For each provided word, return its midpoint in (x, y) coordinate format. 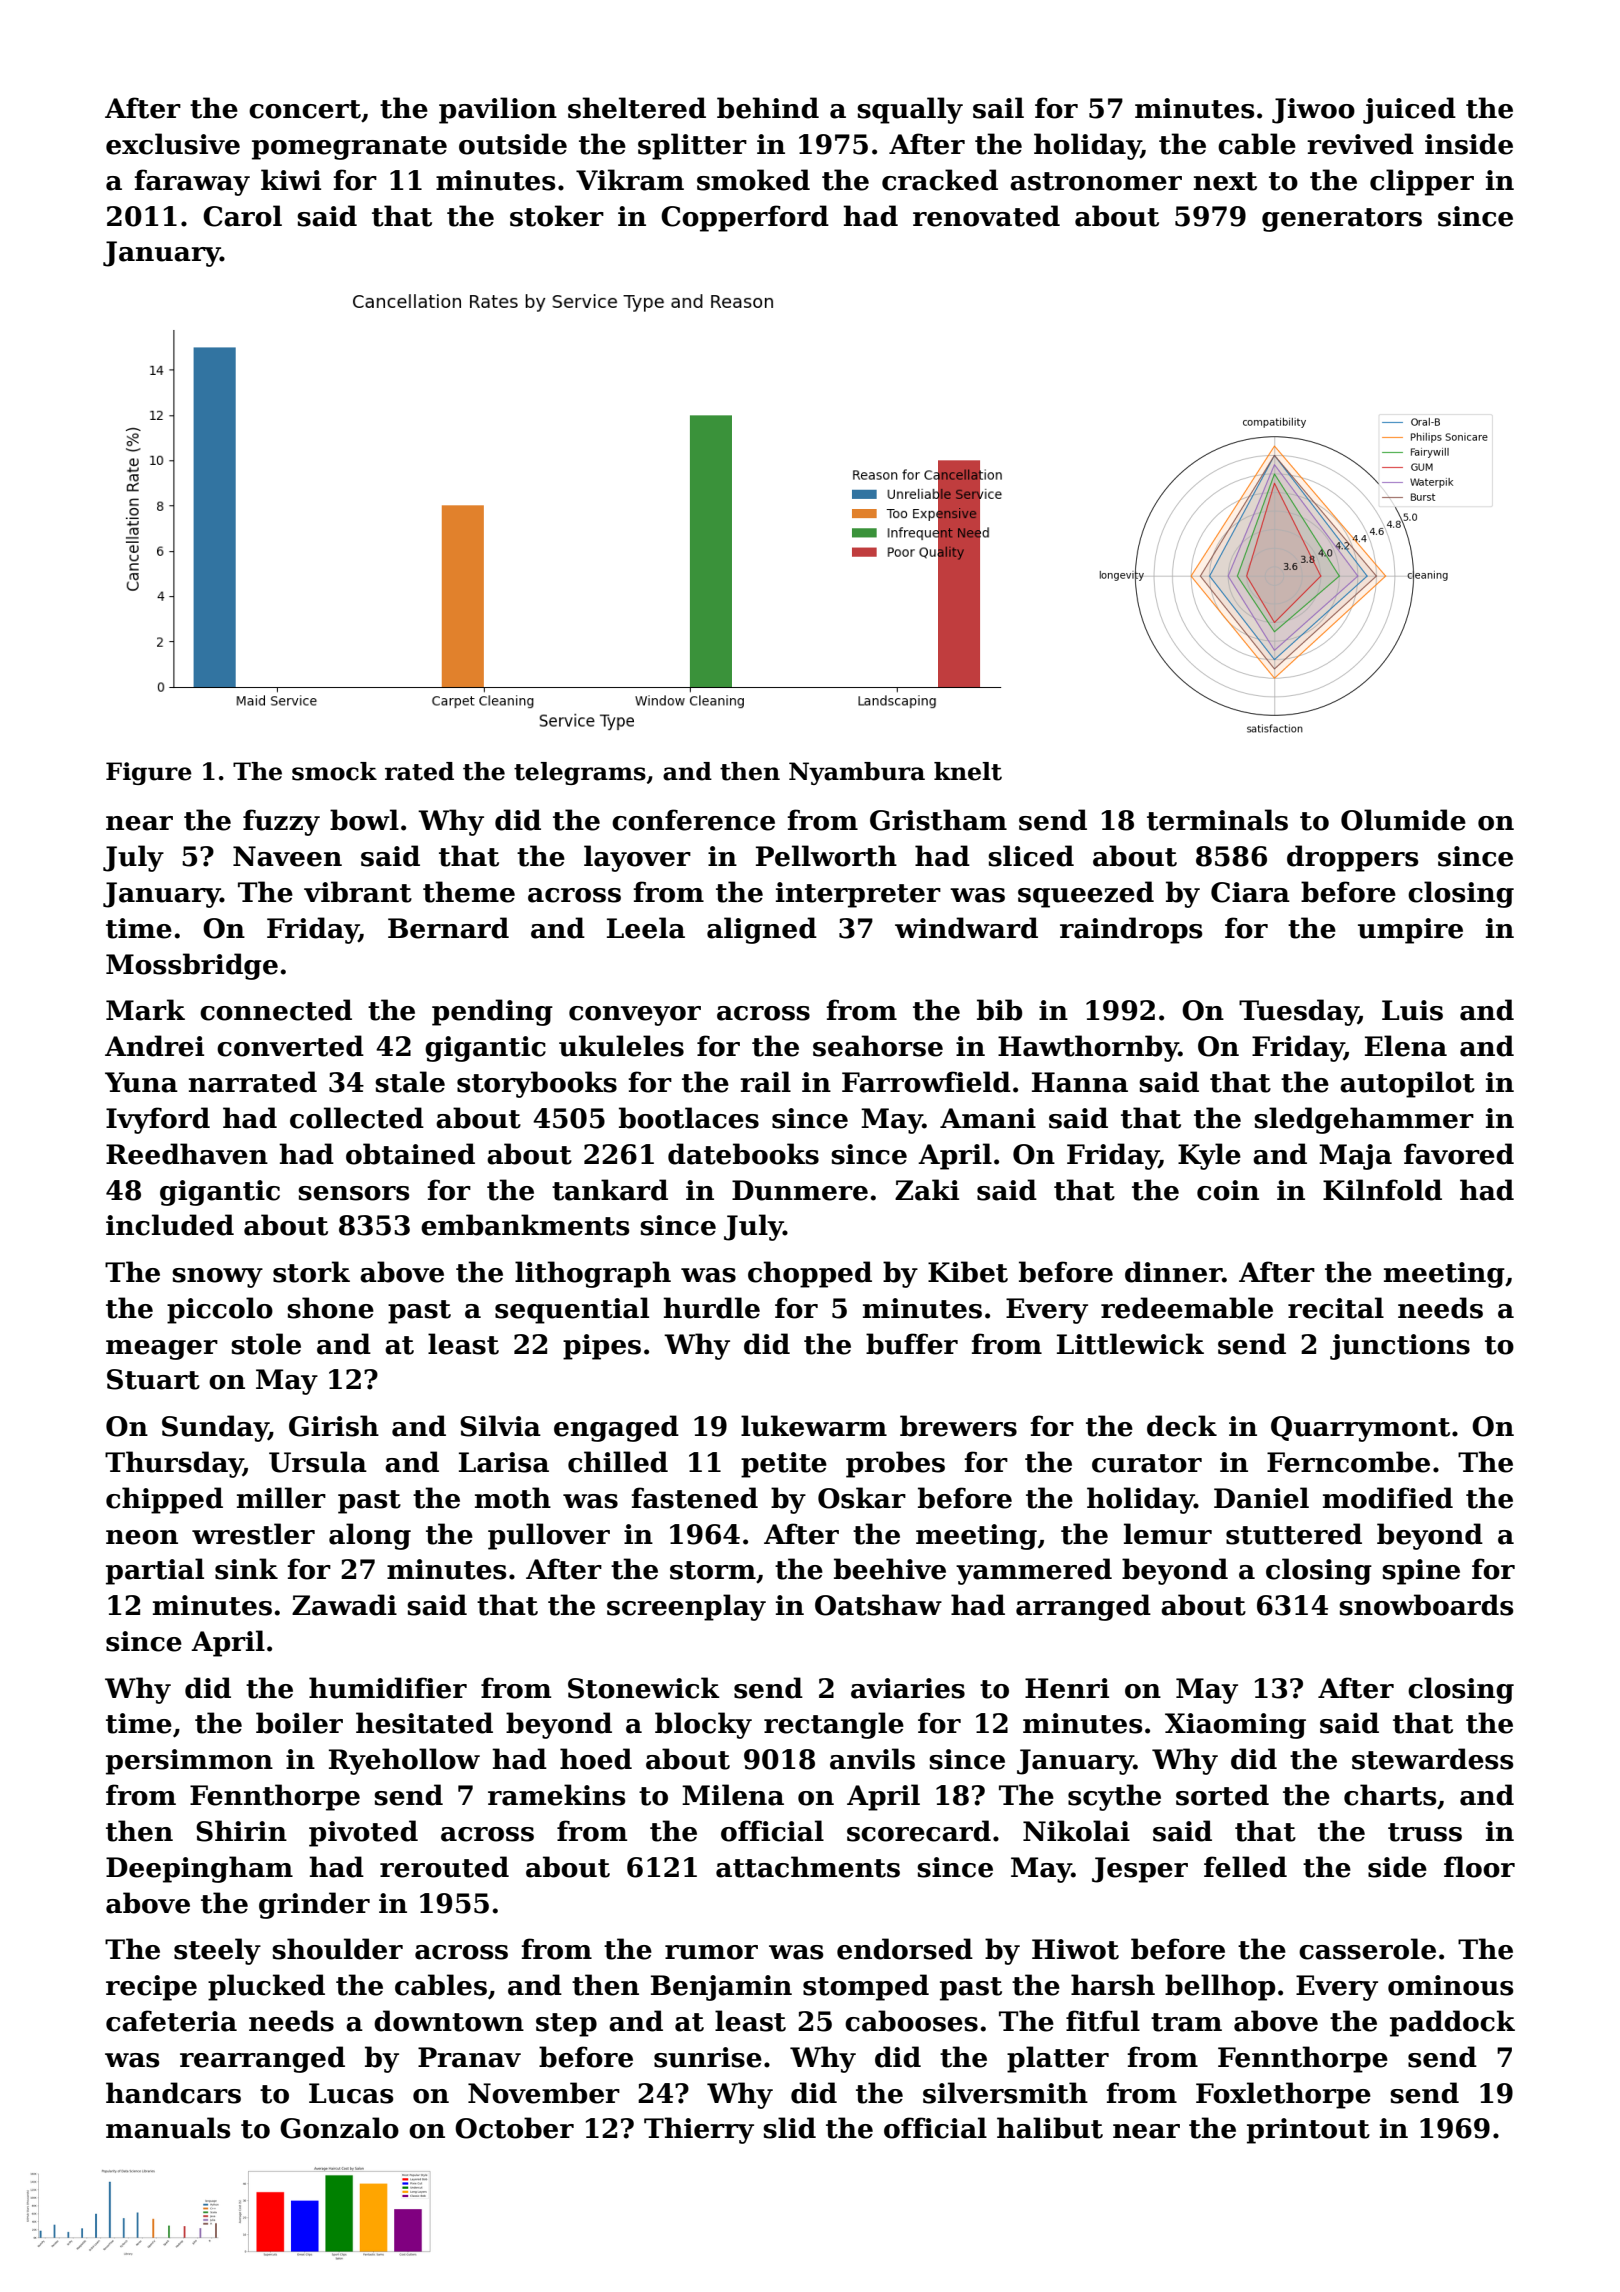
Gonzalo (339, 2128)
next (1225, 181)
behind (768, 108)
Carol (242, 216)
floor (1479, 1867)
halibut (1050, 2128)
